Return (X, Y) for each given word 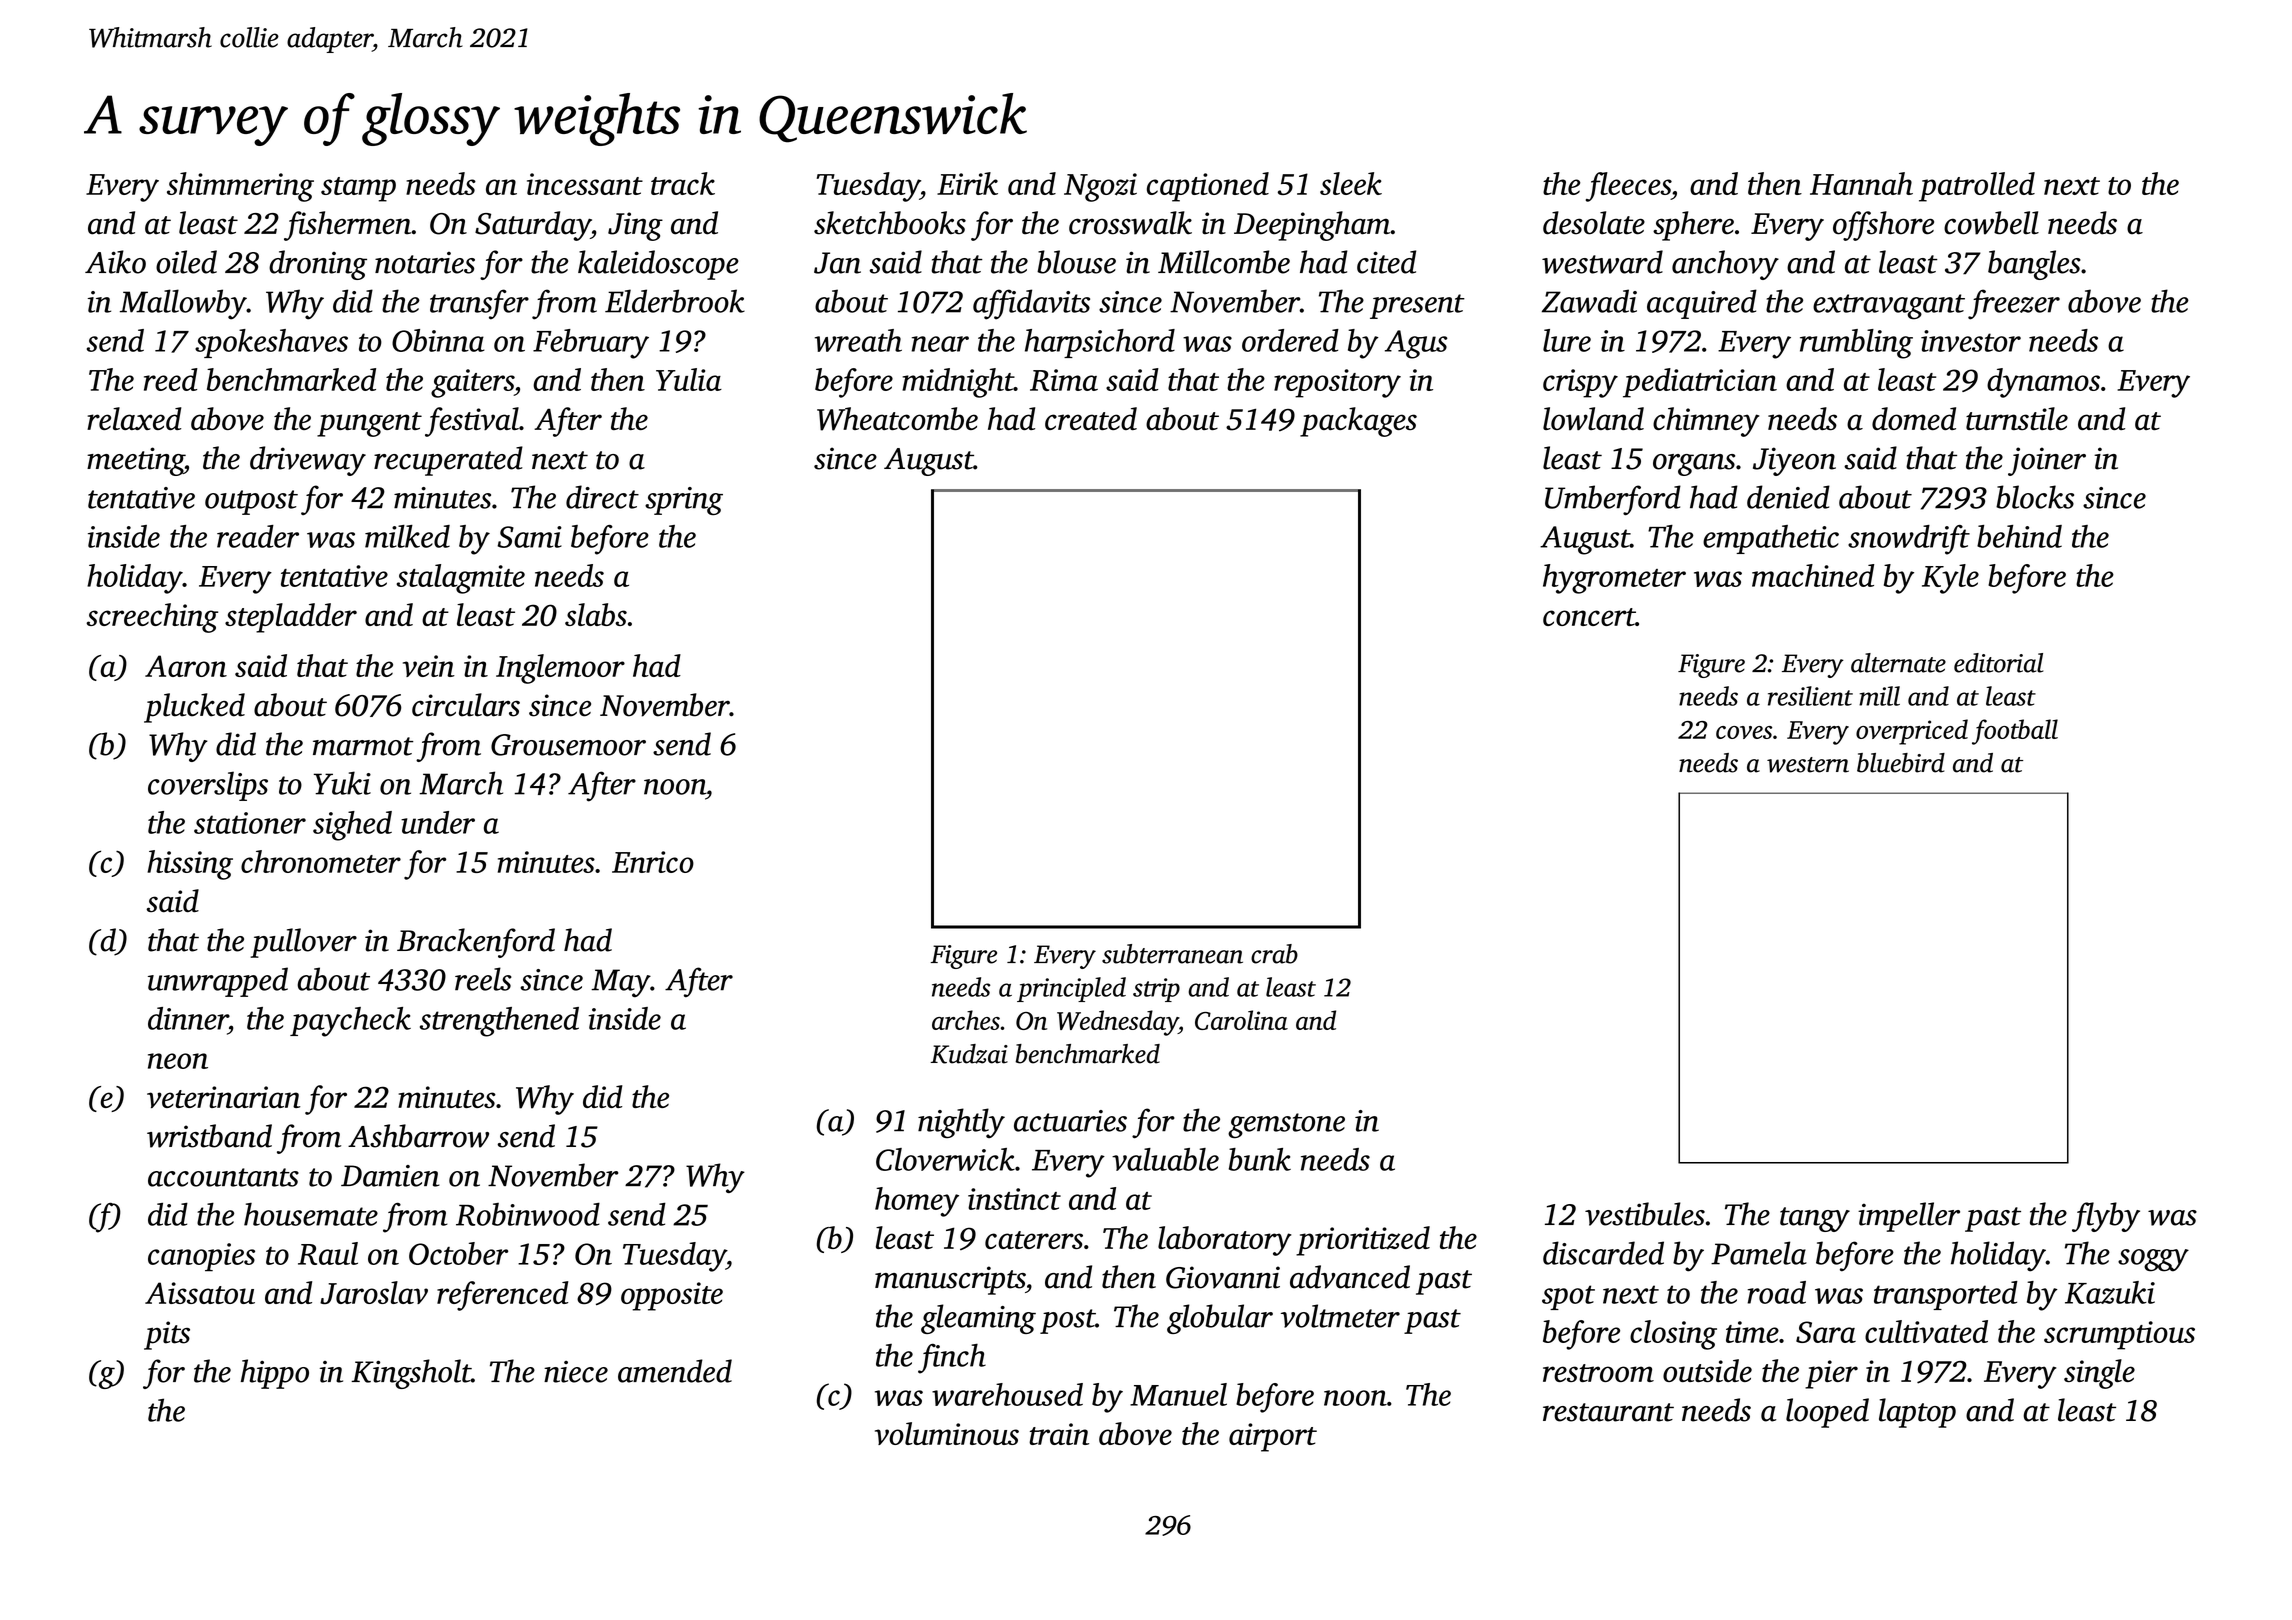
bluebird (1901, 763)
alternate (1898, 663)
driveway (308, 461)
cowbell (1991, 223)
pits (167, 1335)
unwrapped (218, 982)
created (1091, 418)
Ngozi (1100, 187)
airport (1273, 1437)
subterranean (1172, 954)
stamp (358, 189)
